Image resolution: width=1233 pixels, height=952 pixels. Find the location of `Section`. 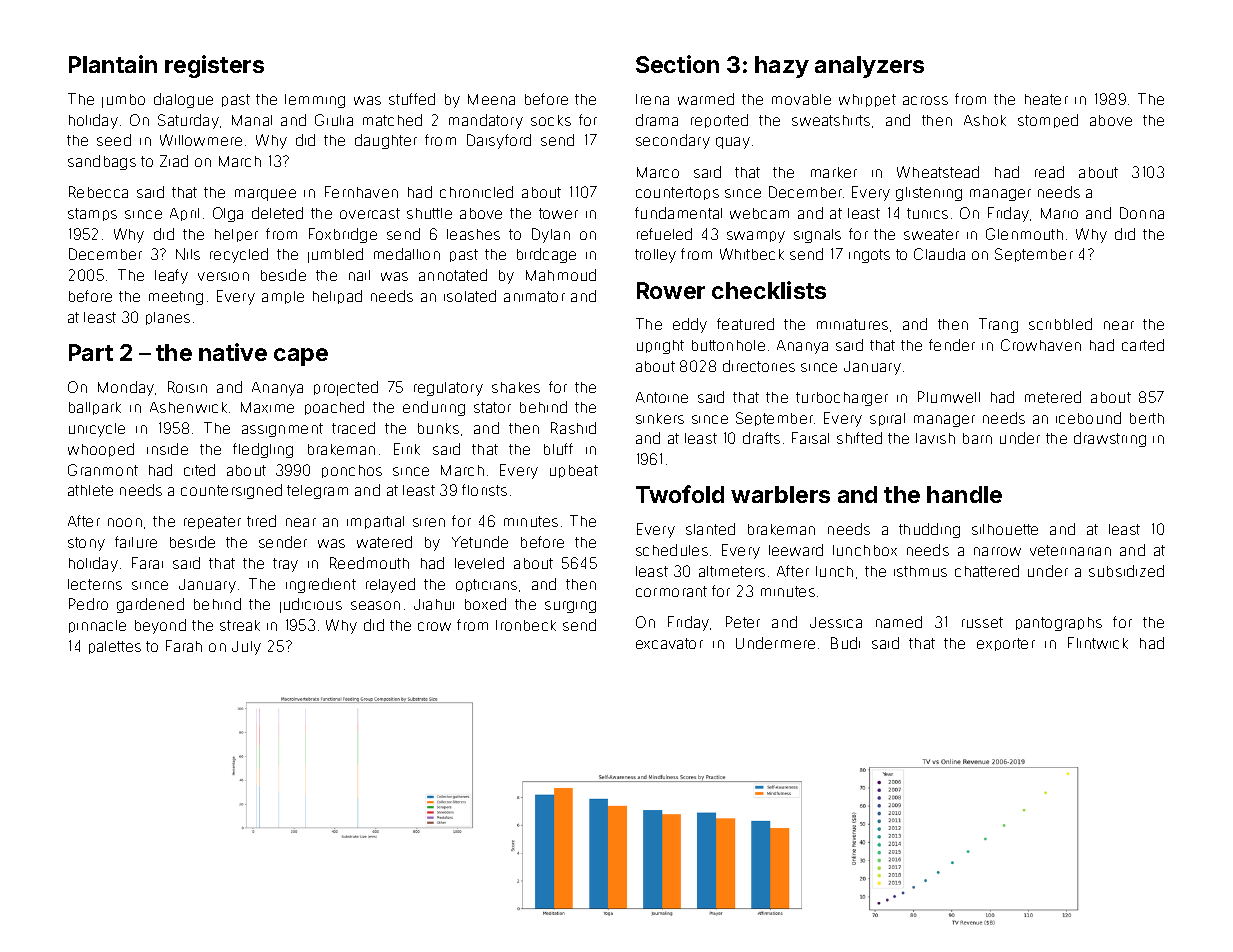

Section is located at coordinates (677, 64).
